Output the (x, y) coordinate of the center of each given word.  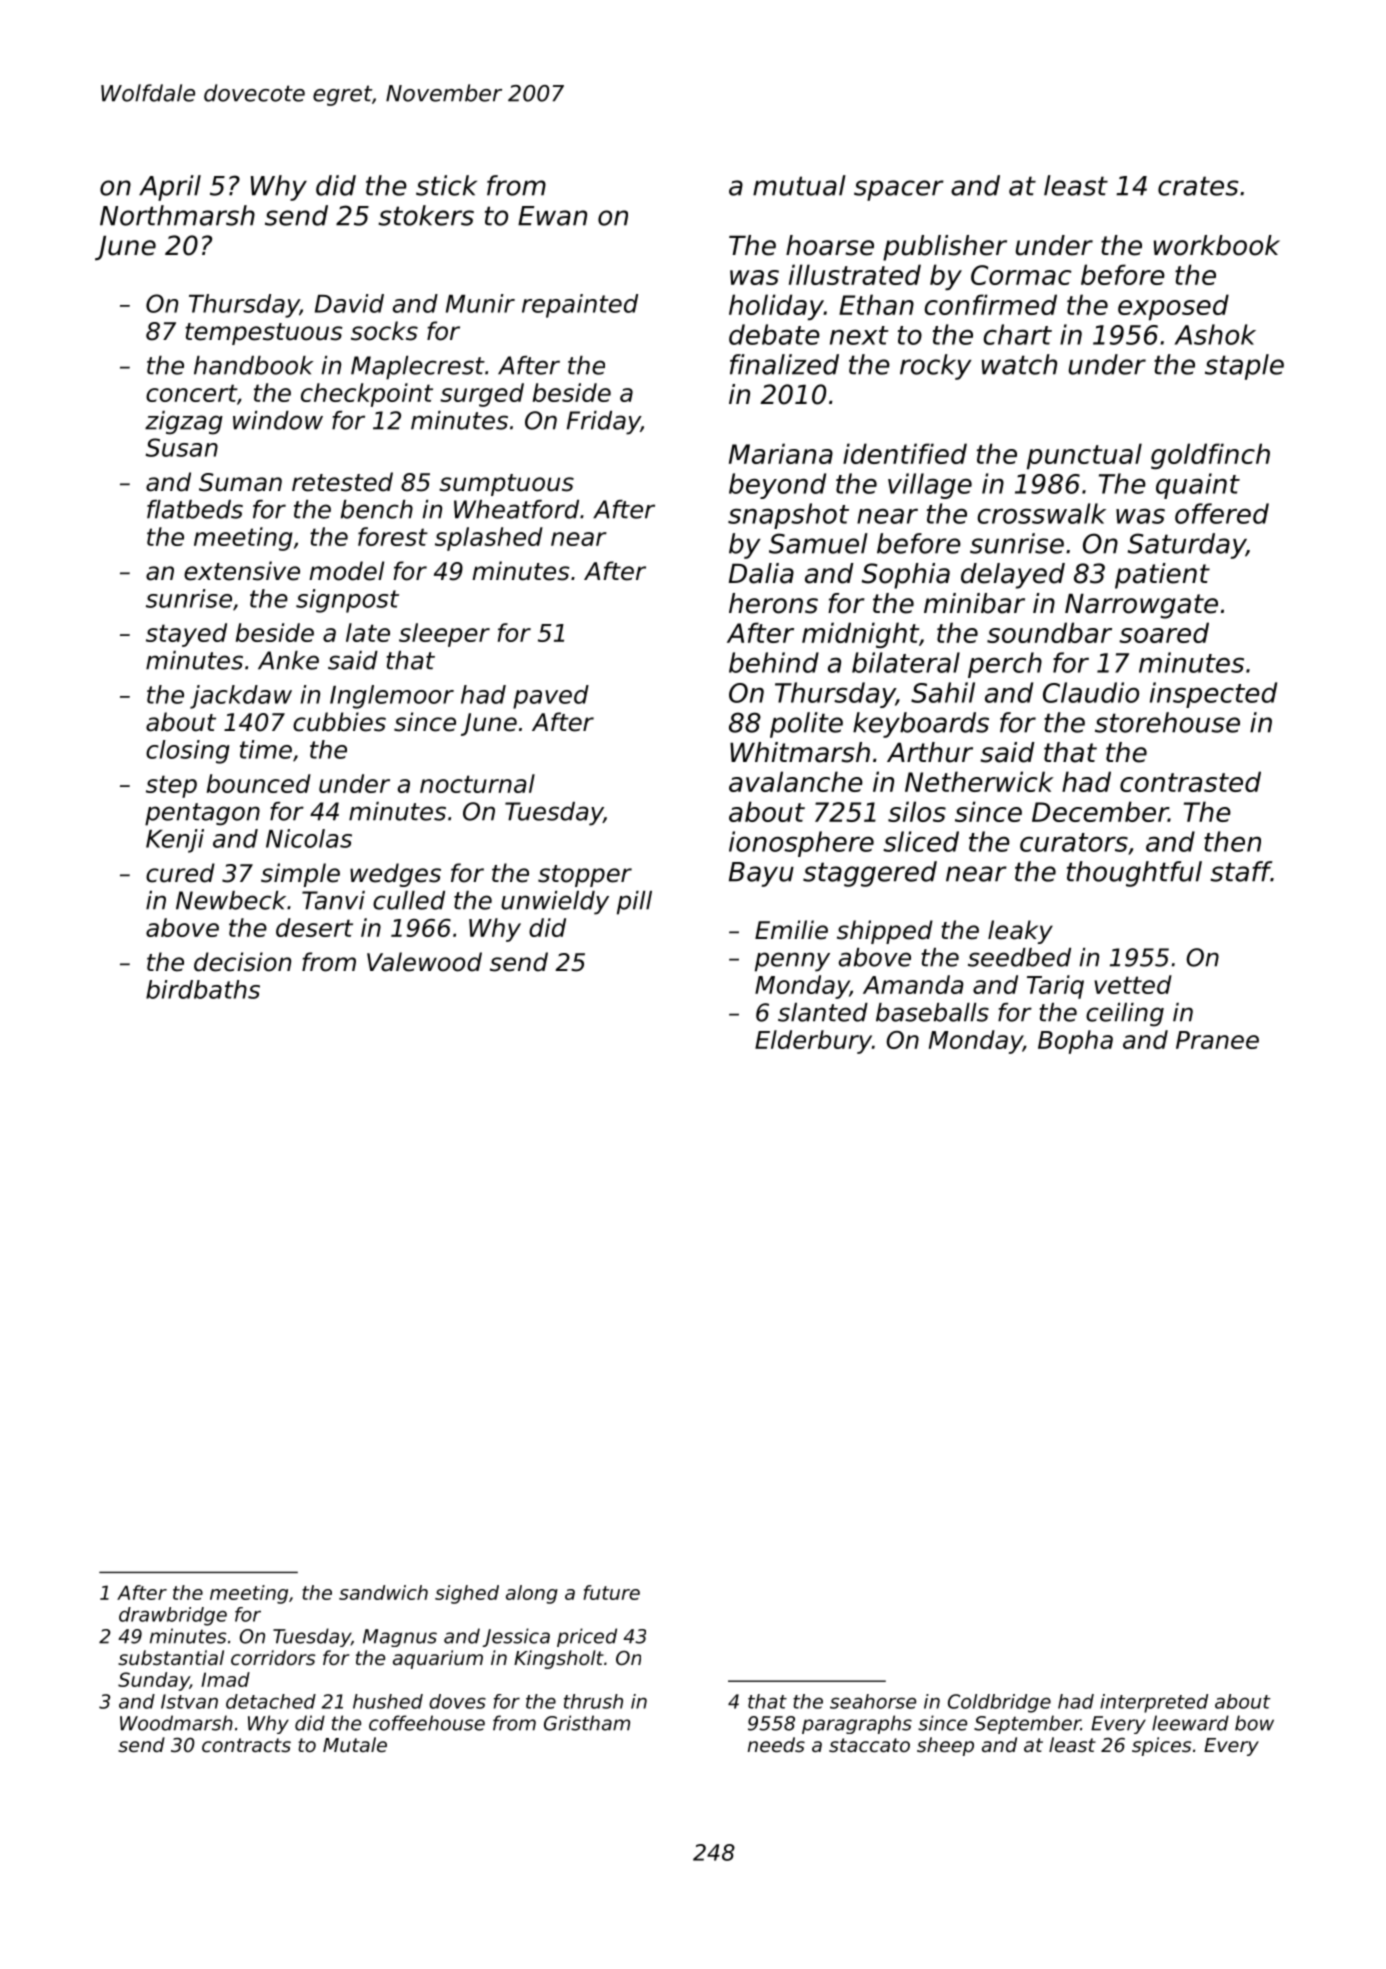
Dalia (761, 573)
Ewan (552, 216)
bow (1254, 1723)
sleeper (444, 635)
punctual (1084, 456)
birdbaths (203, 989)
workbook (1217, 245)
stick (446, 185)
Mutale (355, 1744)
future (611, 1592)
